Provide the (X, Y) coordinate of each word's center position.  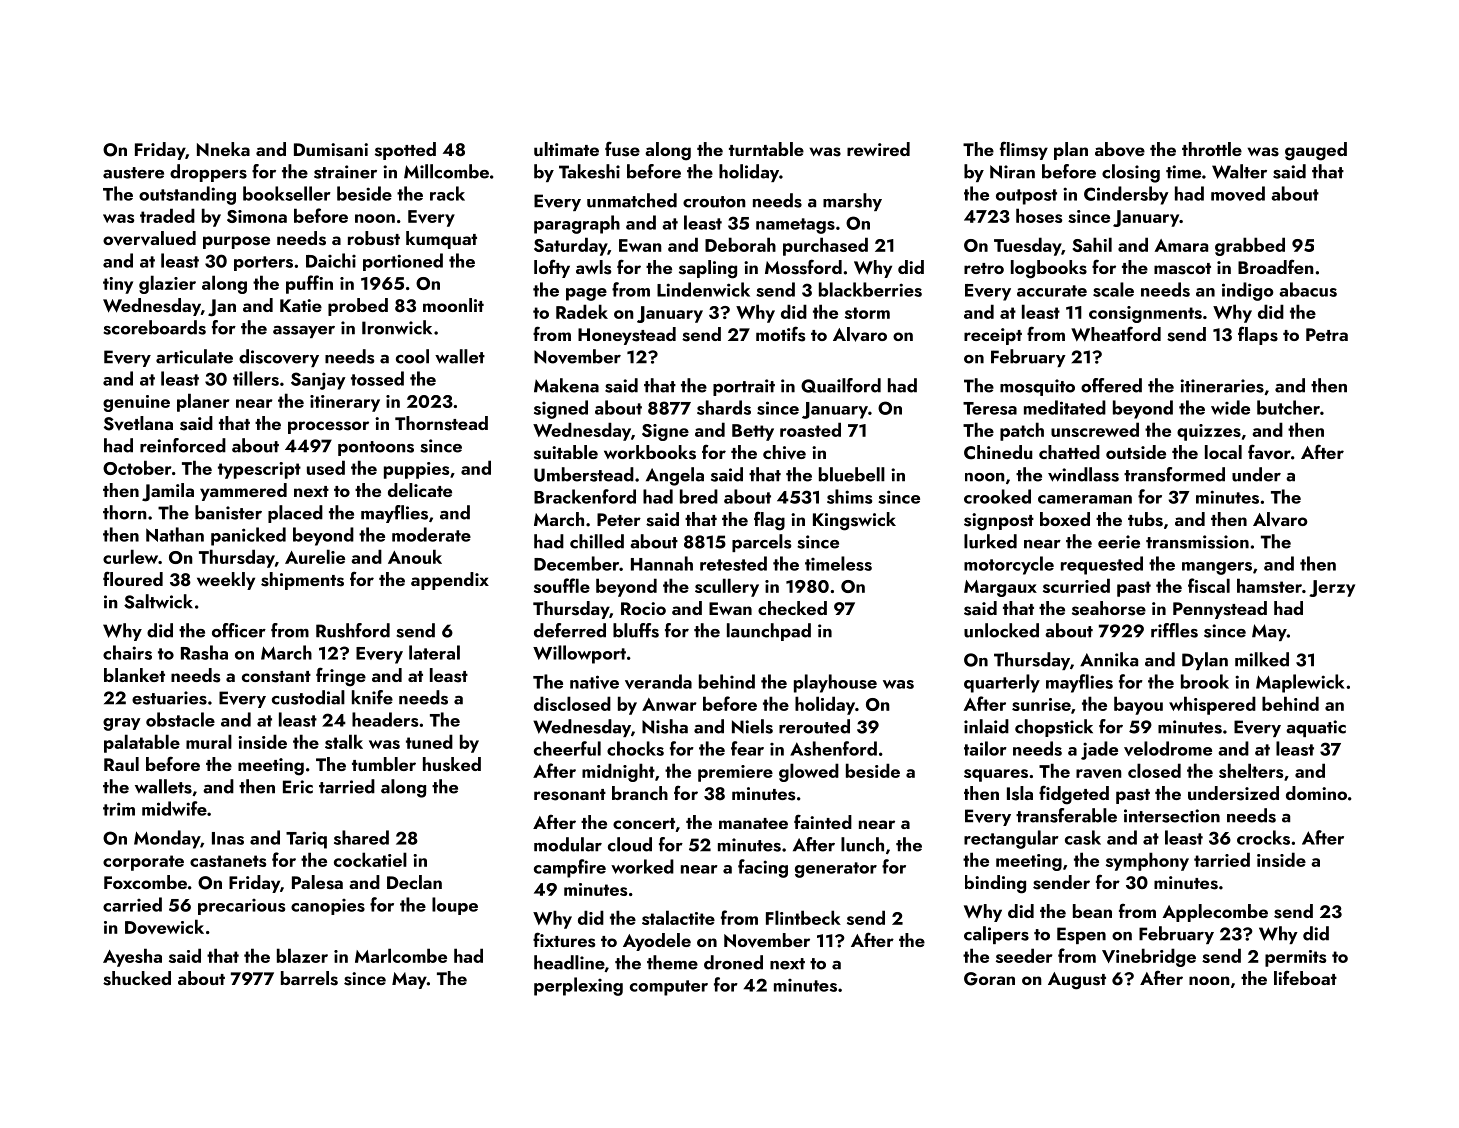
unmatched (632, 200)
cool (412, 356)
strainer (345, 172)
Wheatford (1116, 333)
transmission (1197, 542)
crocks (1263, 837)
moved (1238, 193)
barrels (309, 978)
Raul (121, 764)
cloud (630, 844)
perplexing (578, 986)
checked (792, 608)
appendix (450, 581)
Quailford (841, 385)
